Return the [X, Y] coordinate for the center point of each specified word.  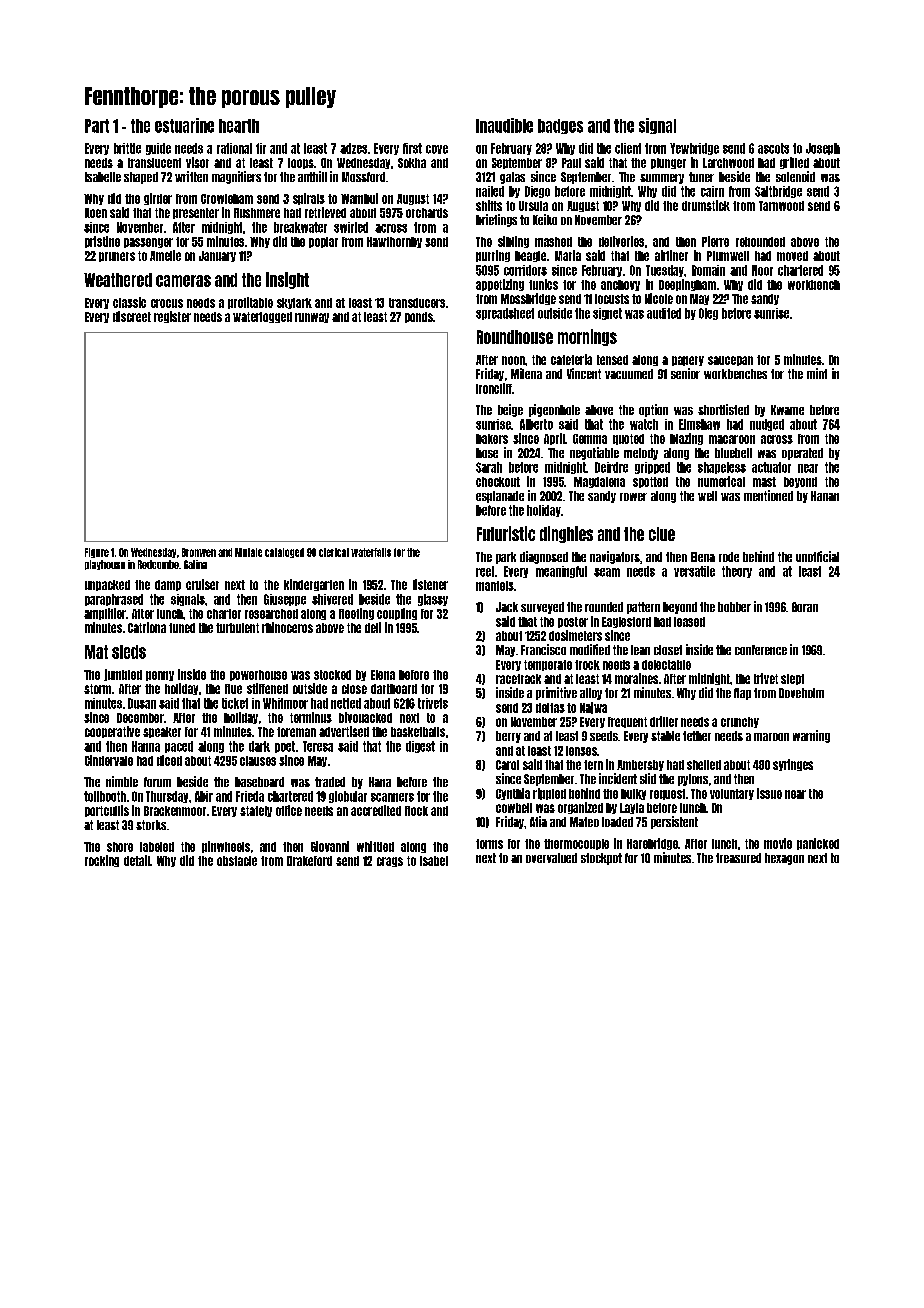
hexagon [784, 859]
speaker [162, 732]
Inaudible [504, 125]
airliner [671, 255]
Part [97, 126]
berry [508, 737]
